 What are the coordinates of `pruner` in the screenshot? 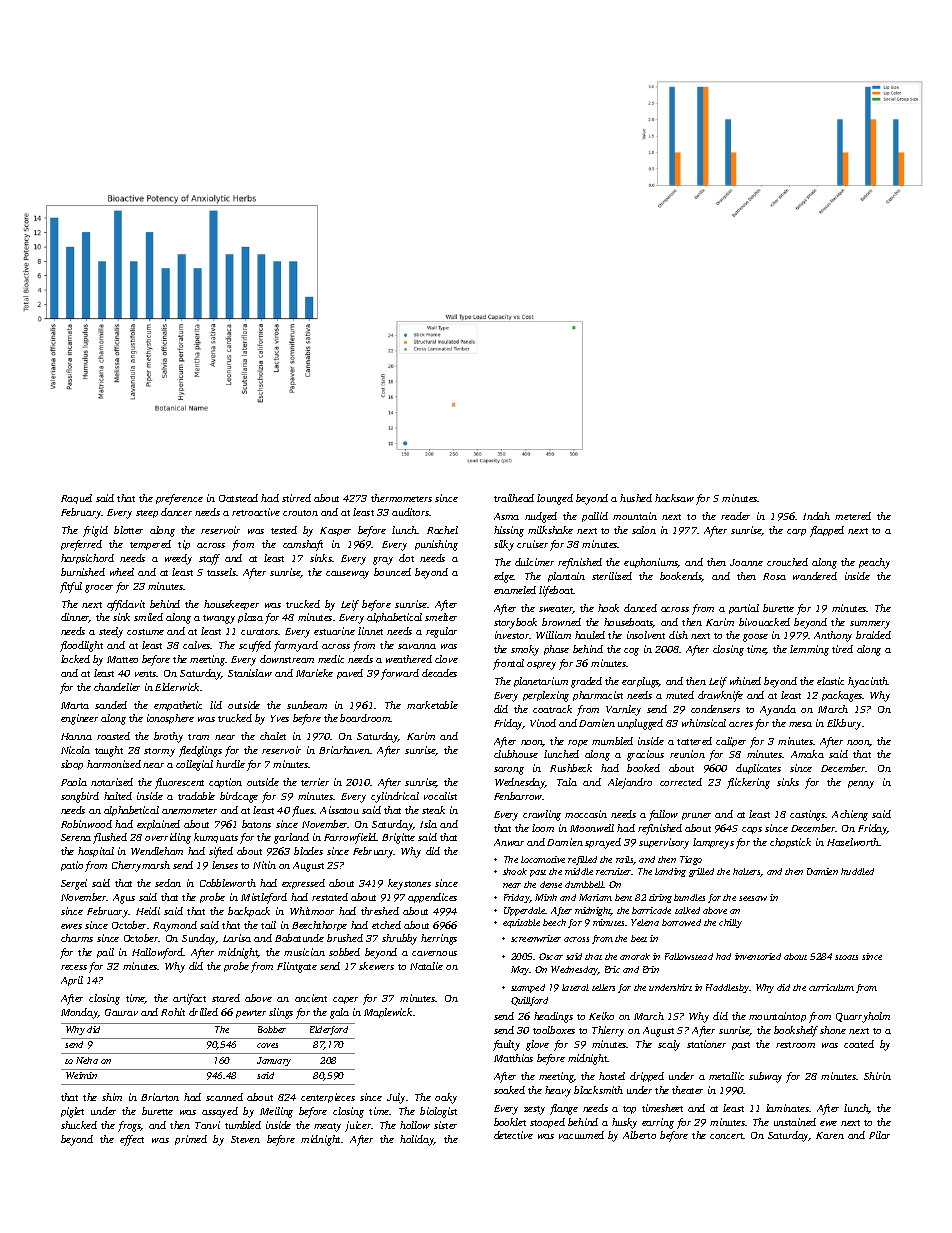 It's located at (696, 816).
